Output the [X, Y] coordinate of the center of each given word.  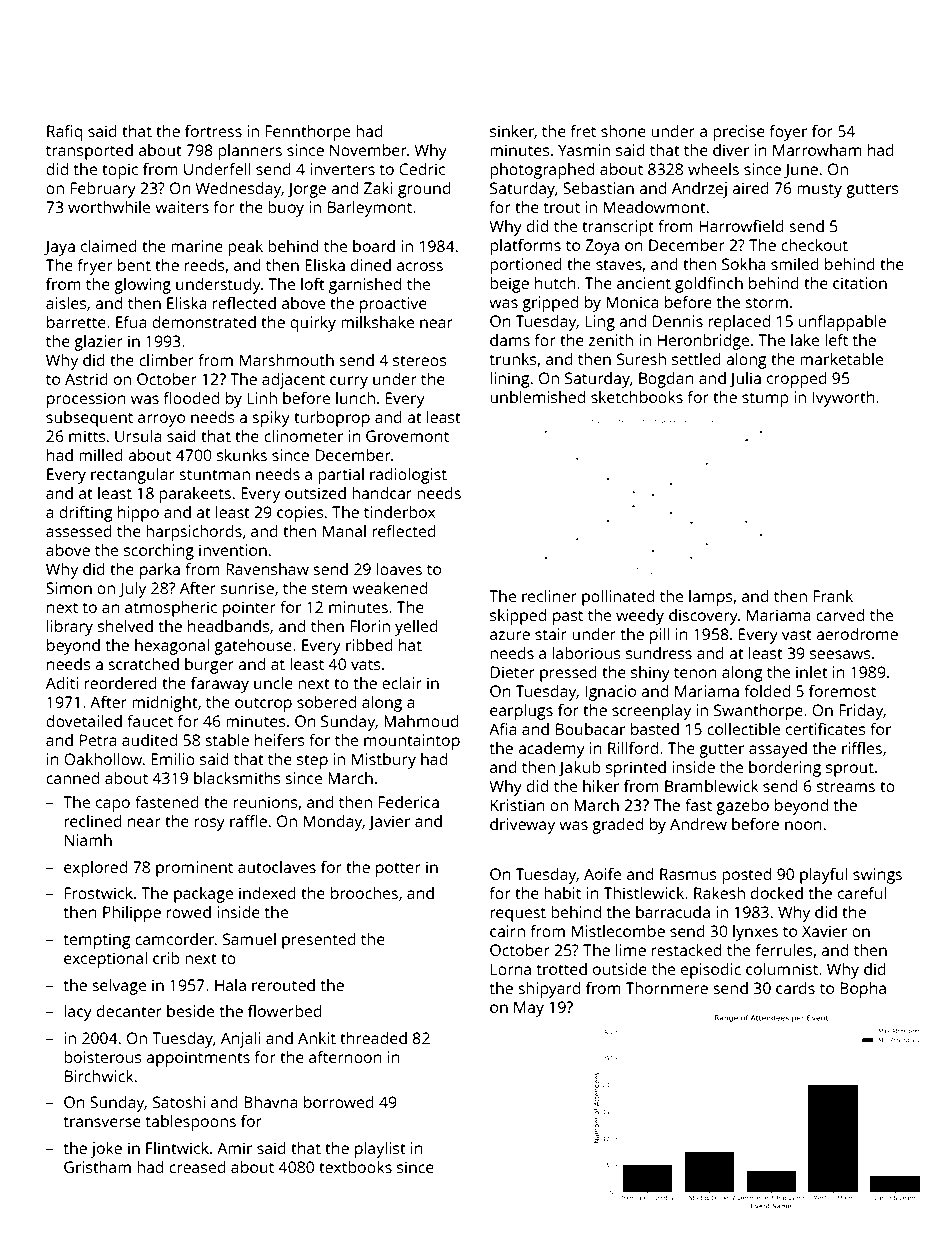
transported [89, 152]
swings [877, 876]
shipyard [549, 990]
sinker [512, 131]
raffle [248, 821]
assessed [79, 531]
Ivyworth [843, 399]
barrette [76, 322]
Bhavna [271, 1102]
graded [617, 826]
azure [510, 635]
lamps [711, 598]
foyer [788, 133]
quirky [313, 324]
